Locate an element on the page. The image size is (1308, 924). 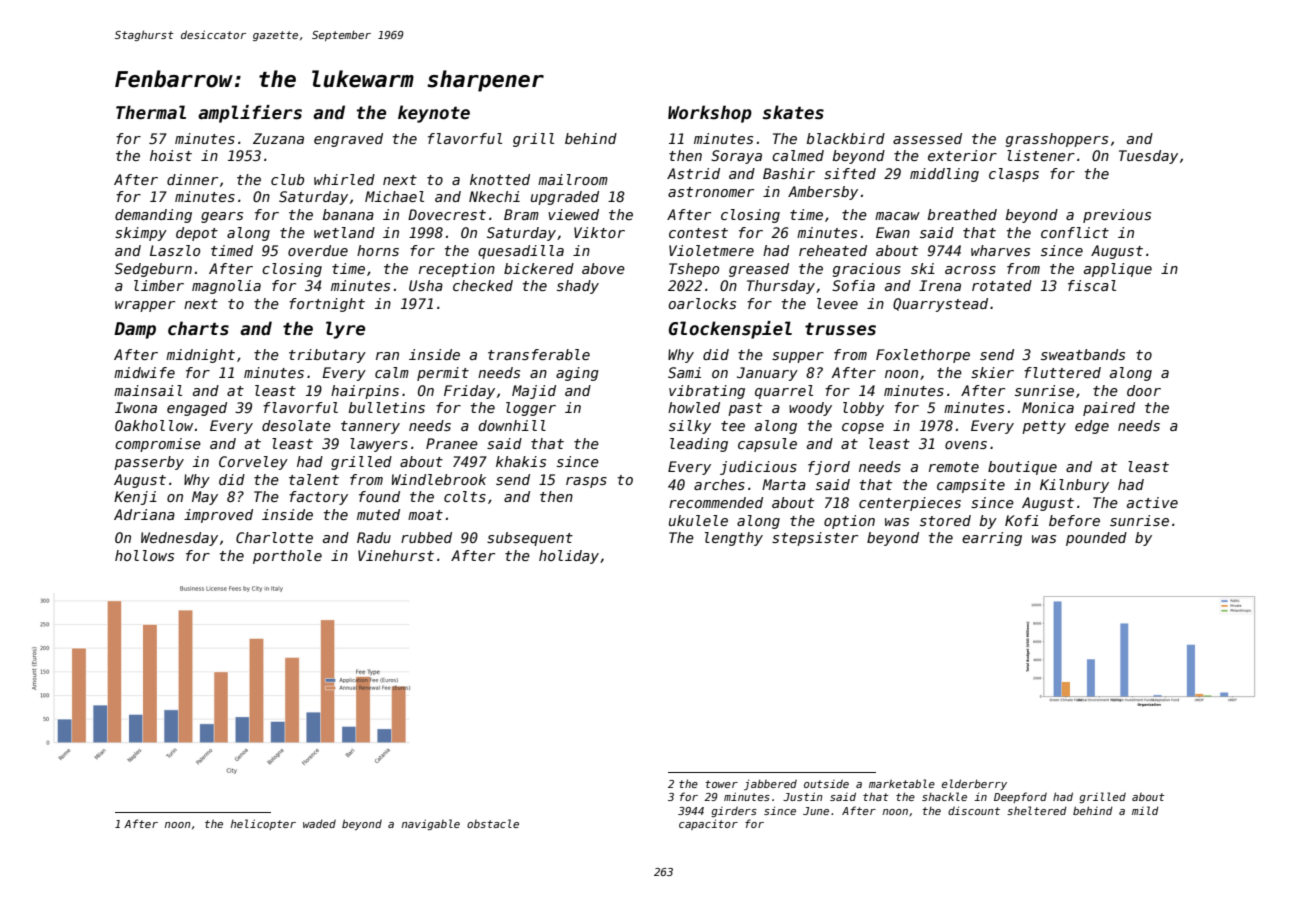
listener is located at coordinates (1041, 155).
